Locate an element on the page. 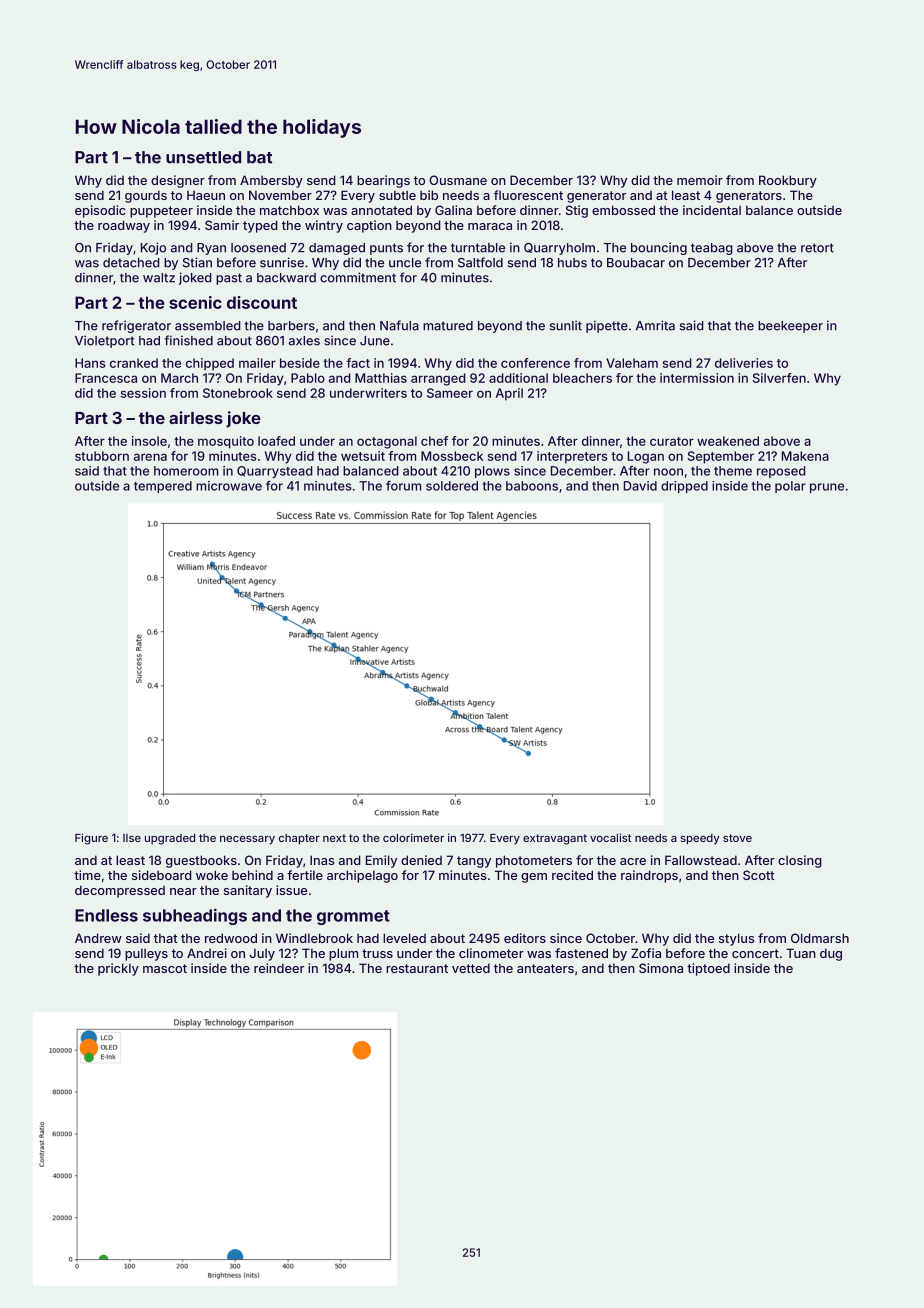 Image resolution: width=924 pixels, height=1308 pixels. necessary is located at coordinates (247, 840).
